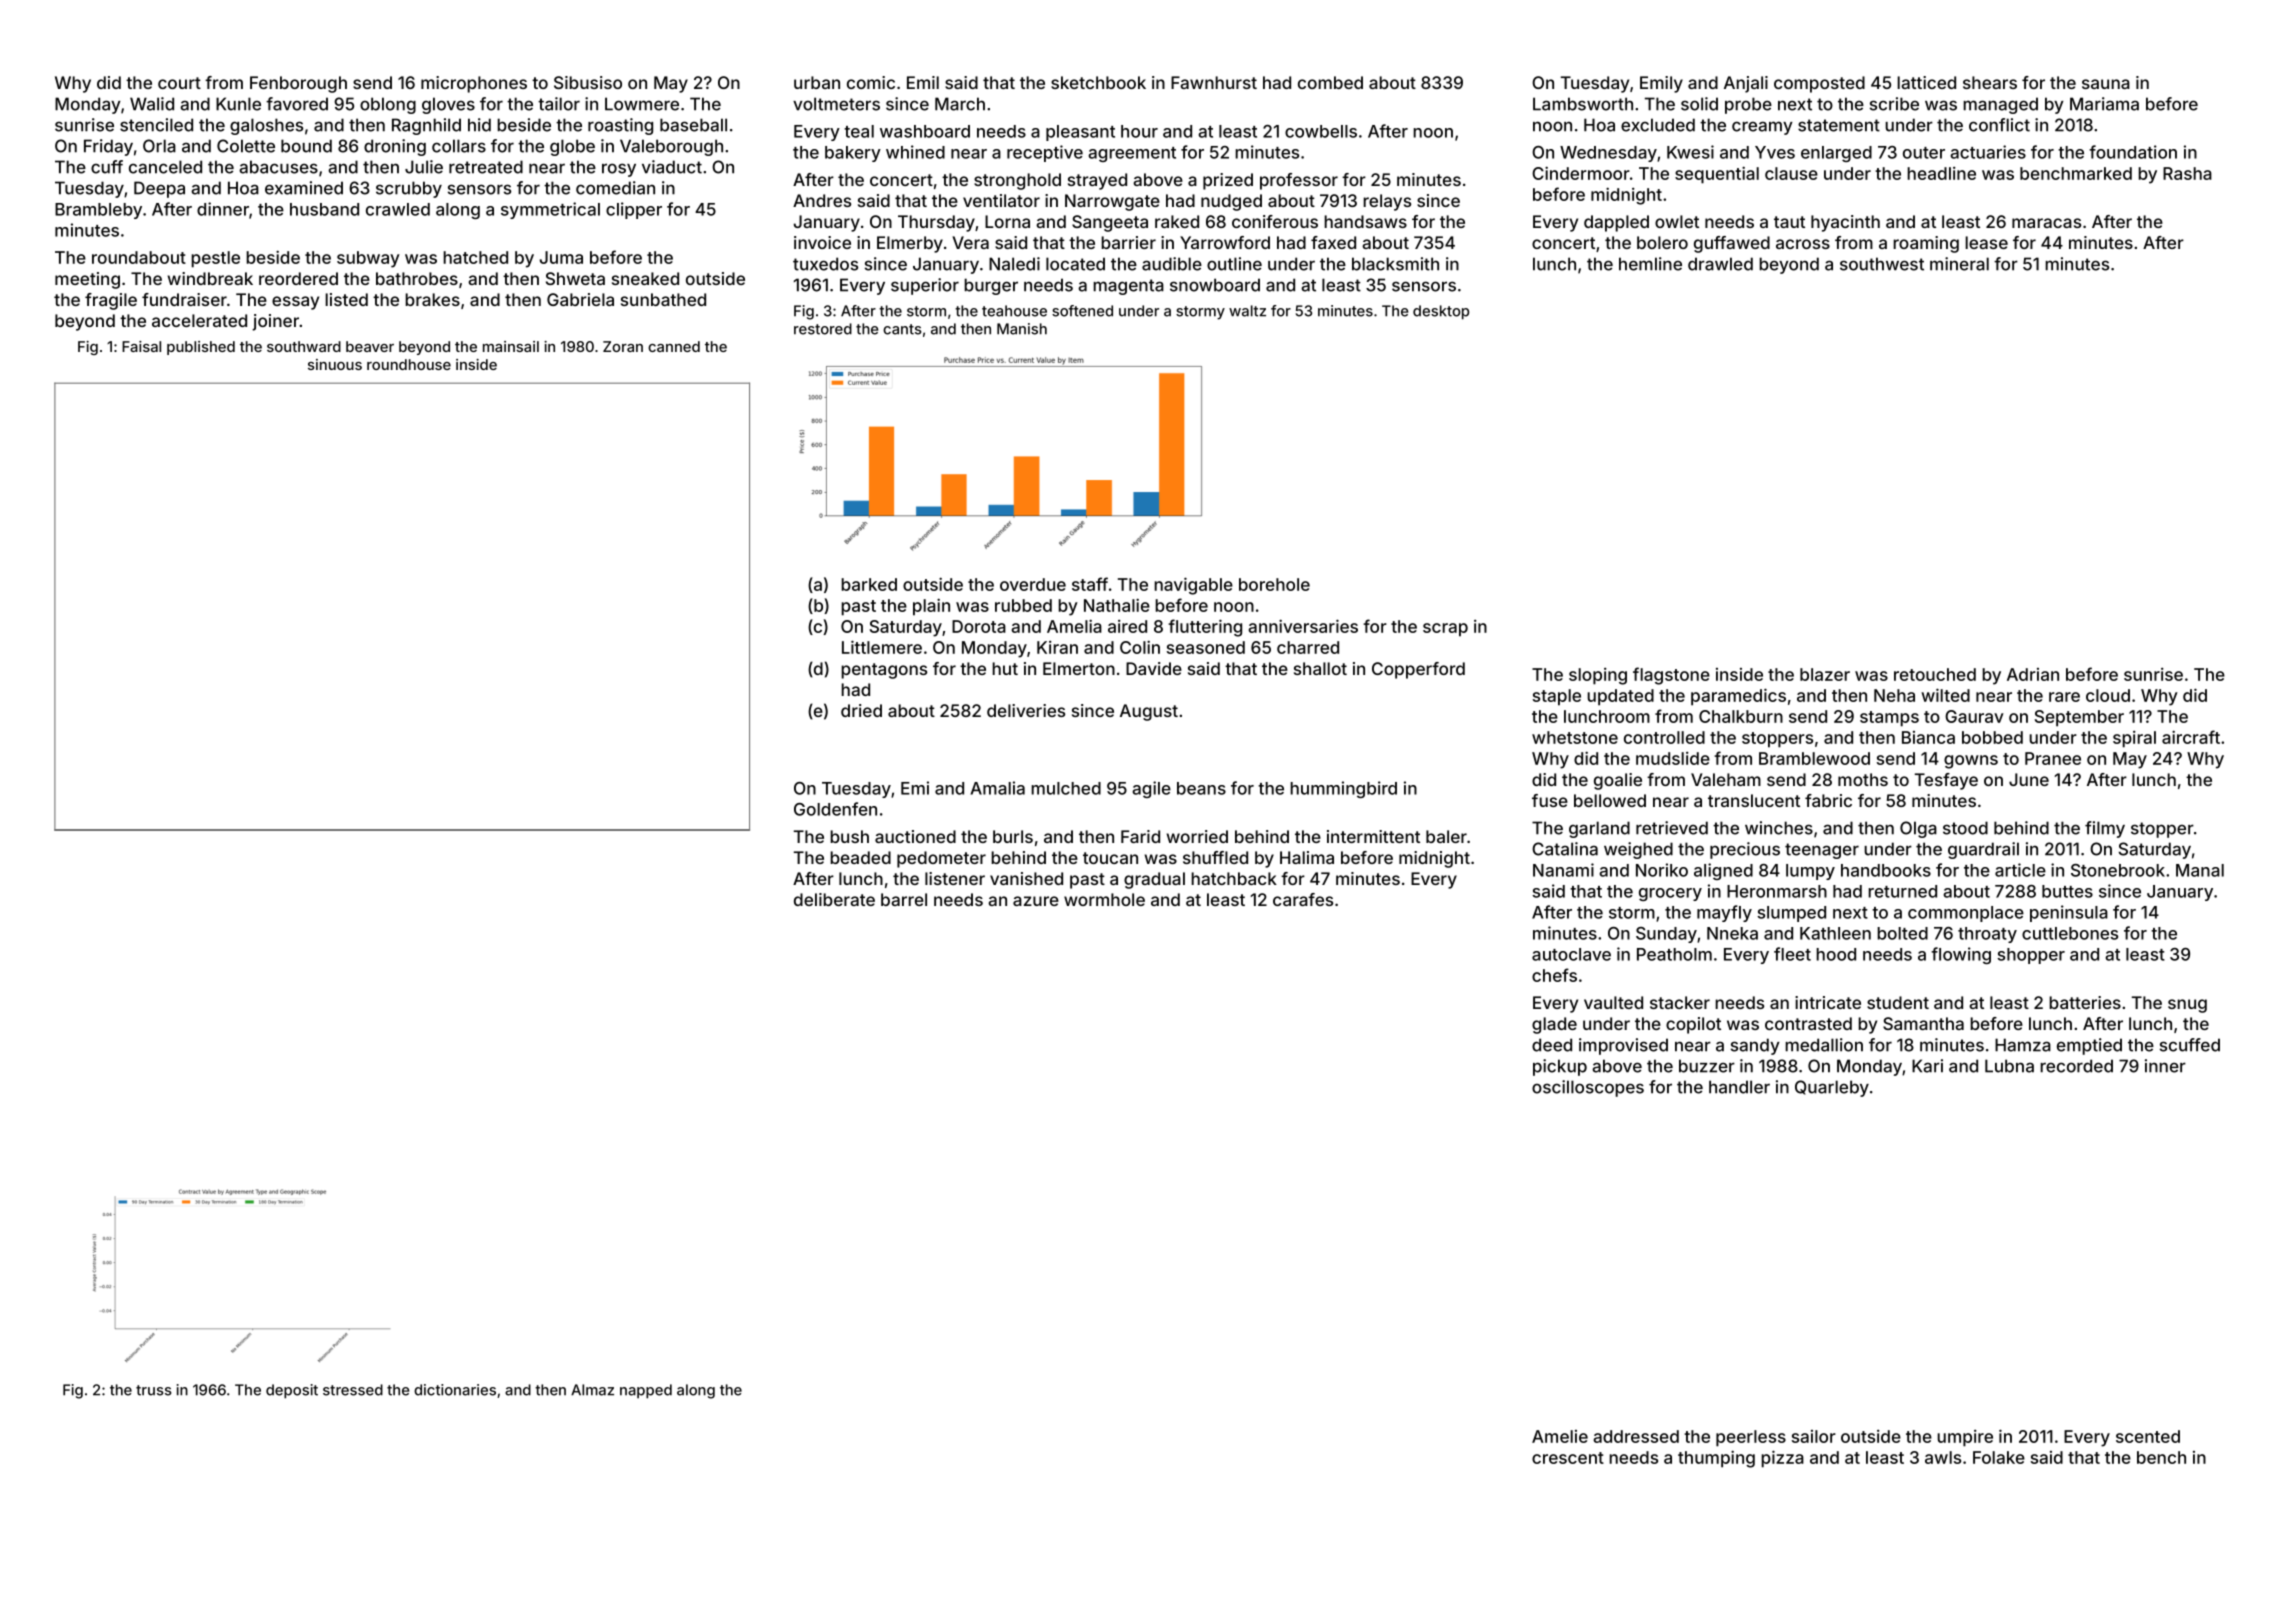 The image size is (2282, 1614). Describe the element at coordinates (1418, 670) in the document. I see `Copperford` at that location.
